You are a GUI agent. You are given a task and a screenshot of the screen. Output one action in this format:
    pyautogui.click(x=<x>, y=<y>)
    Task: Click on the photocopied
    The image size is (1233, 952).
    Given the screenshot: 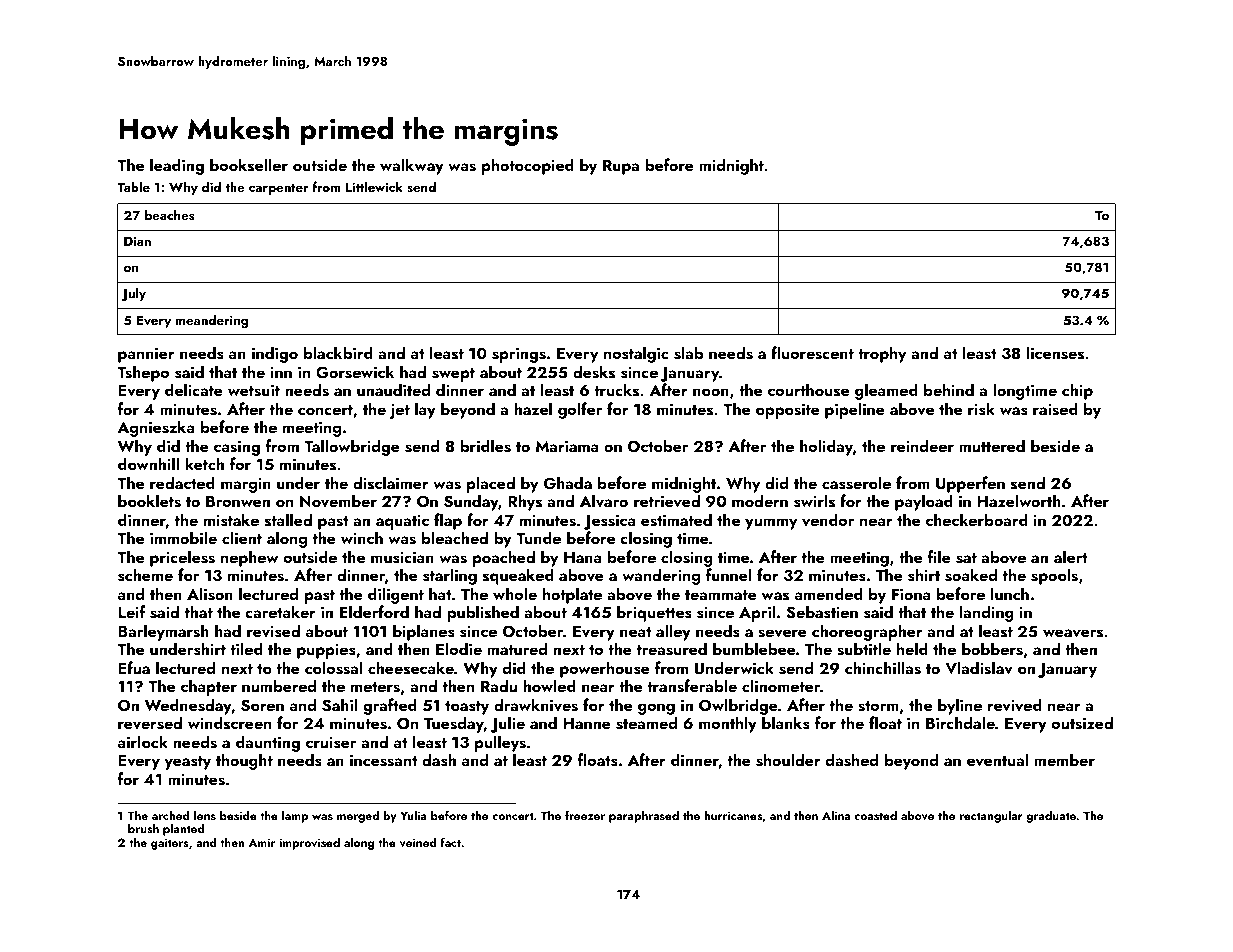 What is the action you would take?
    pyautogui.click(x=528, y=166)
